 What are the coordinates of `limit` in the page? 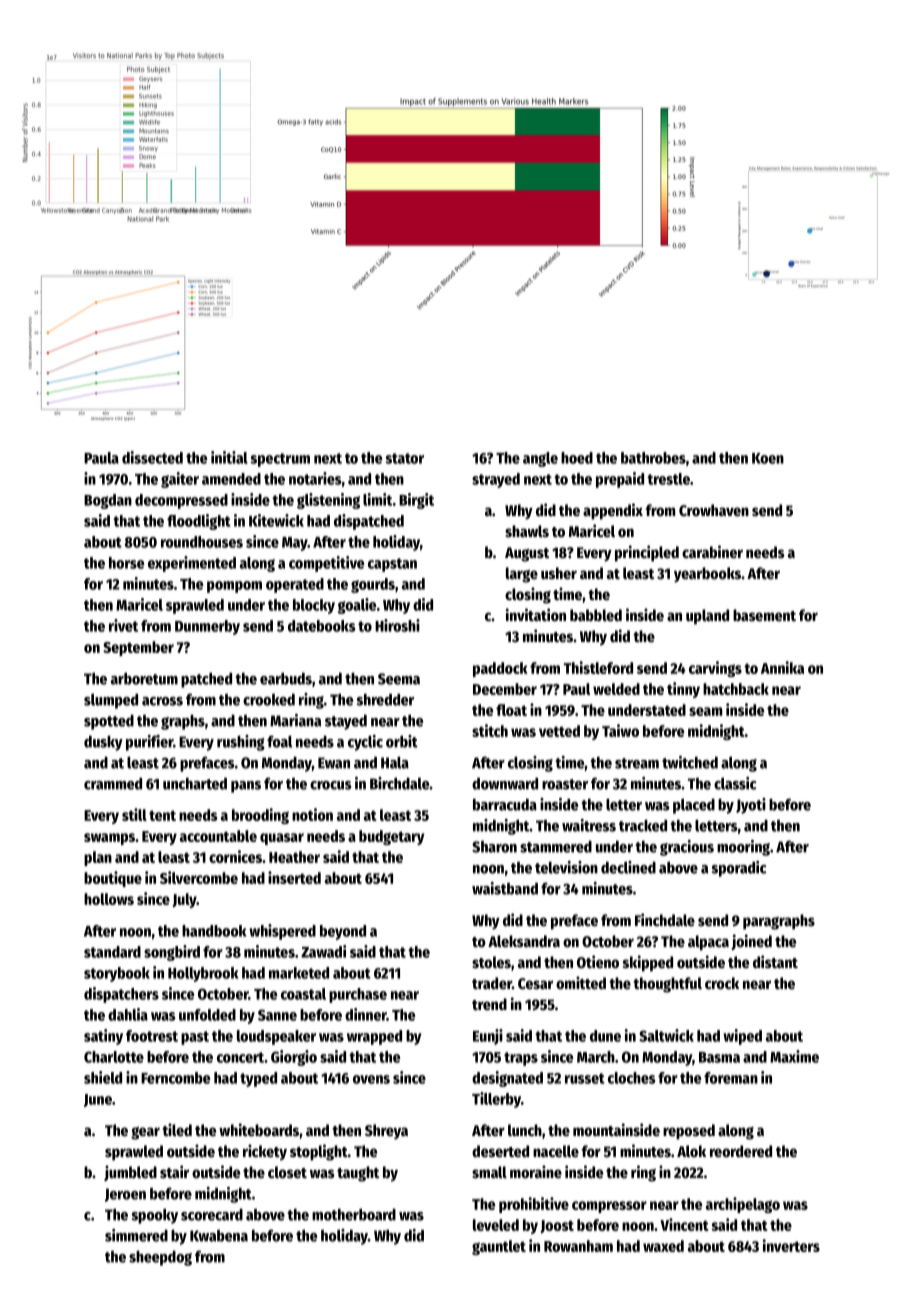 It's located at (377, 499).
